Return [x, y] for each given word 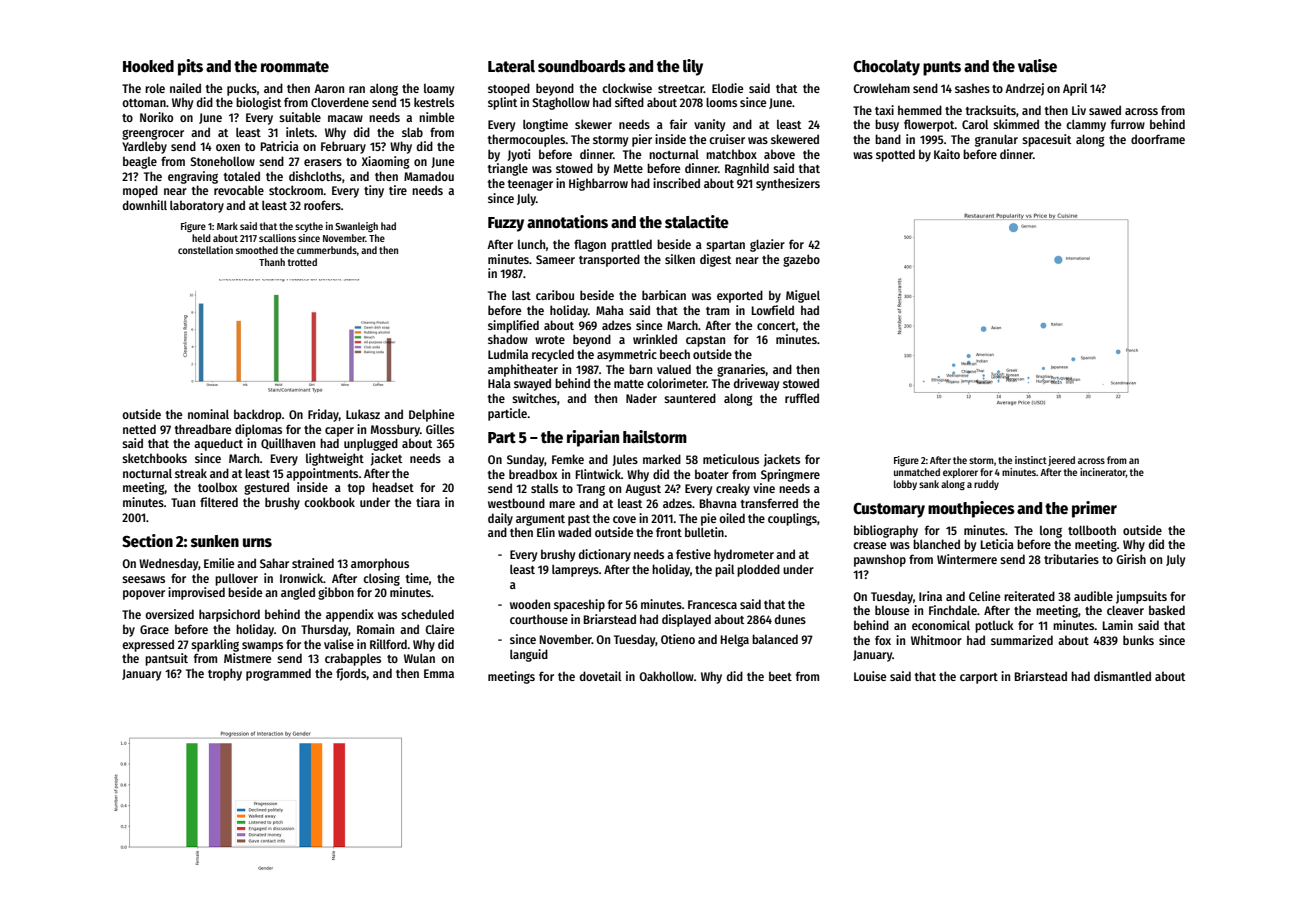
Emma [439, 673]
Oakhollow [666, 676]
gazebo [801, 260]
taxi [884, 110]
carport [979, 678]
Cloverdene [340, 102]
